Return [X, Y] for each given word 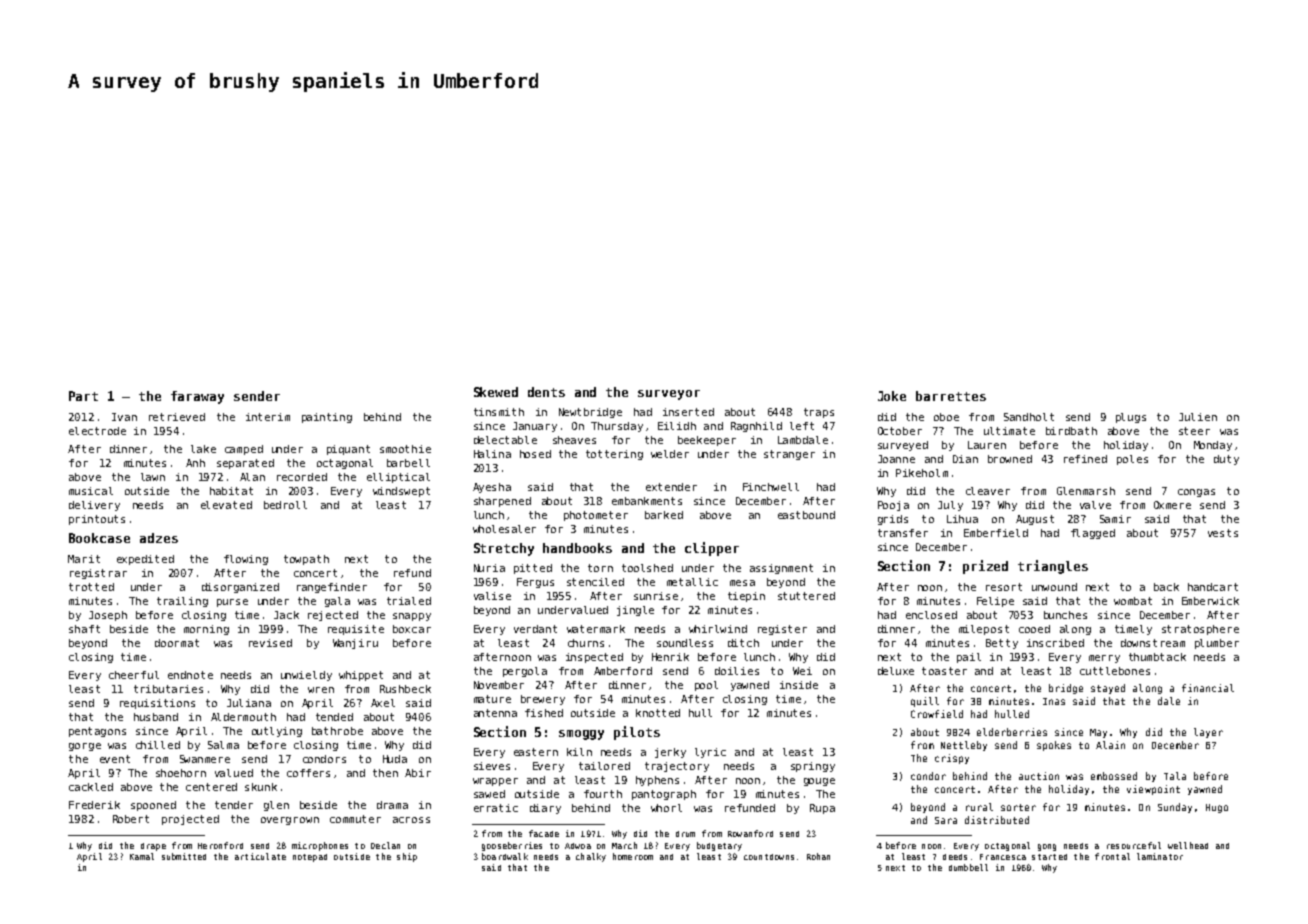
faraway [197, 397]
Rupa [822, 809]
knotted [658, 713]
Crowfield [937, 714]
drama [392, 805]
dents [546, 392]
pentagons [97, 732]
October [900, 431]
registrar [98, 574]
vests [1223, 533]
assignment [781, 569]
